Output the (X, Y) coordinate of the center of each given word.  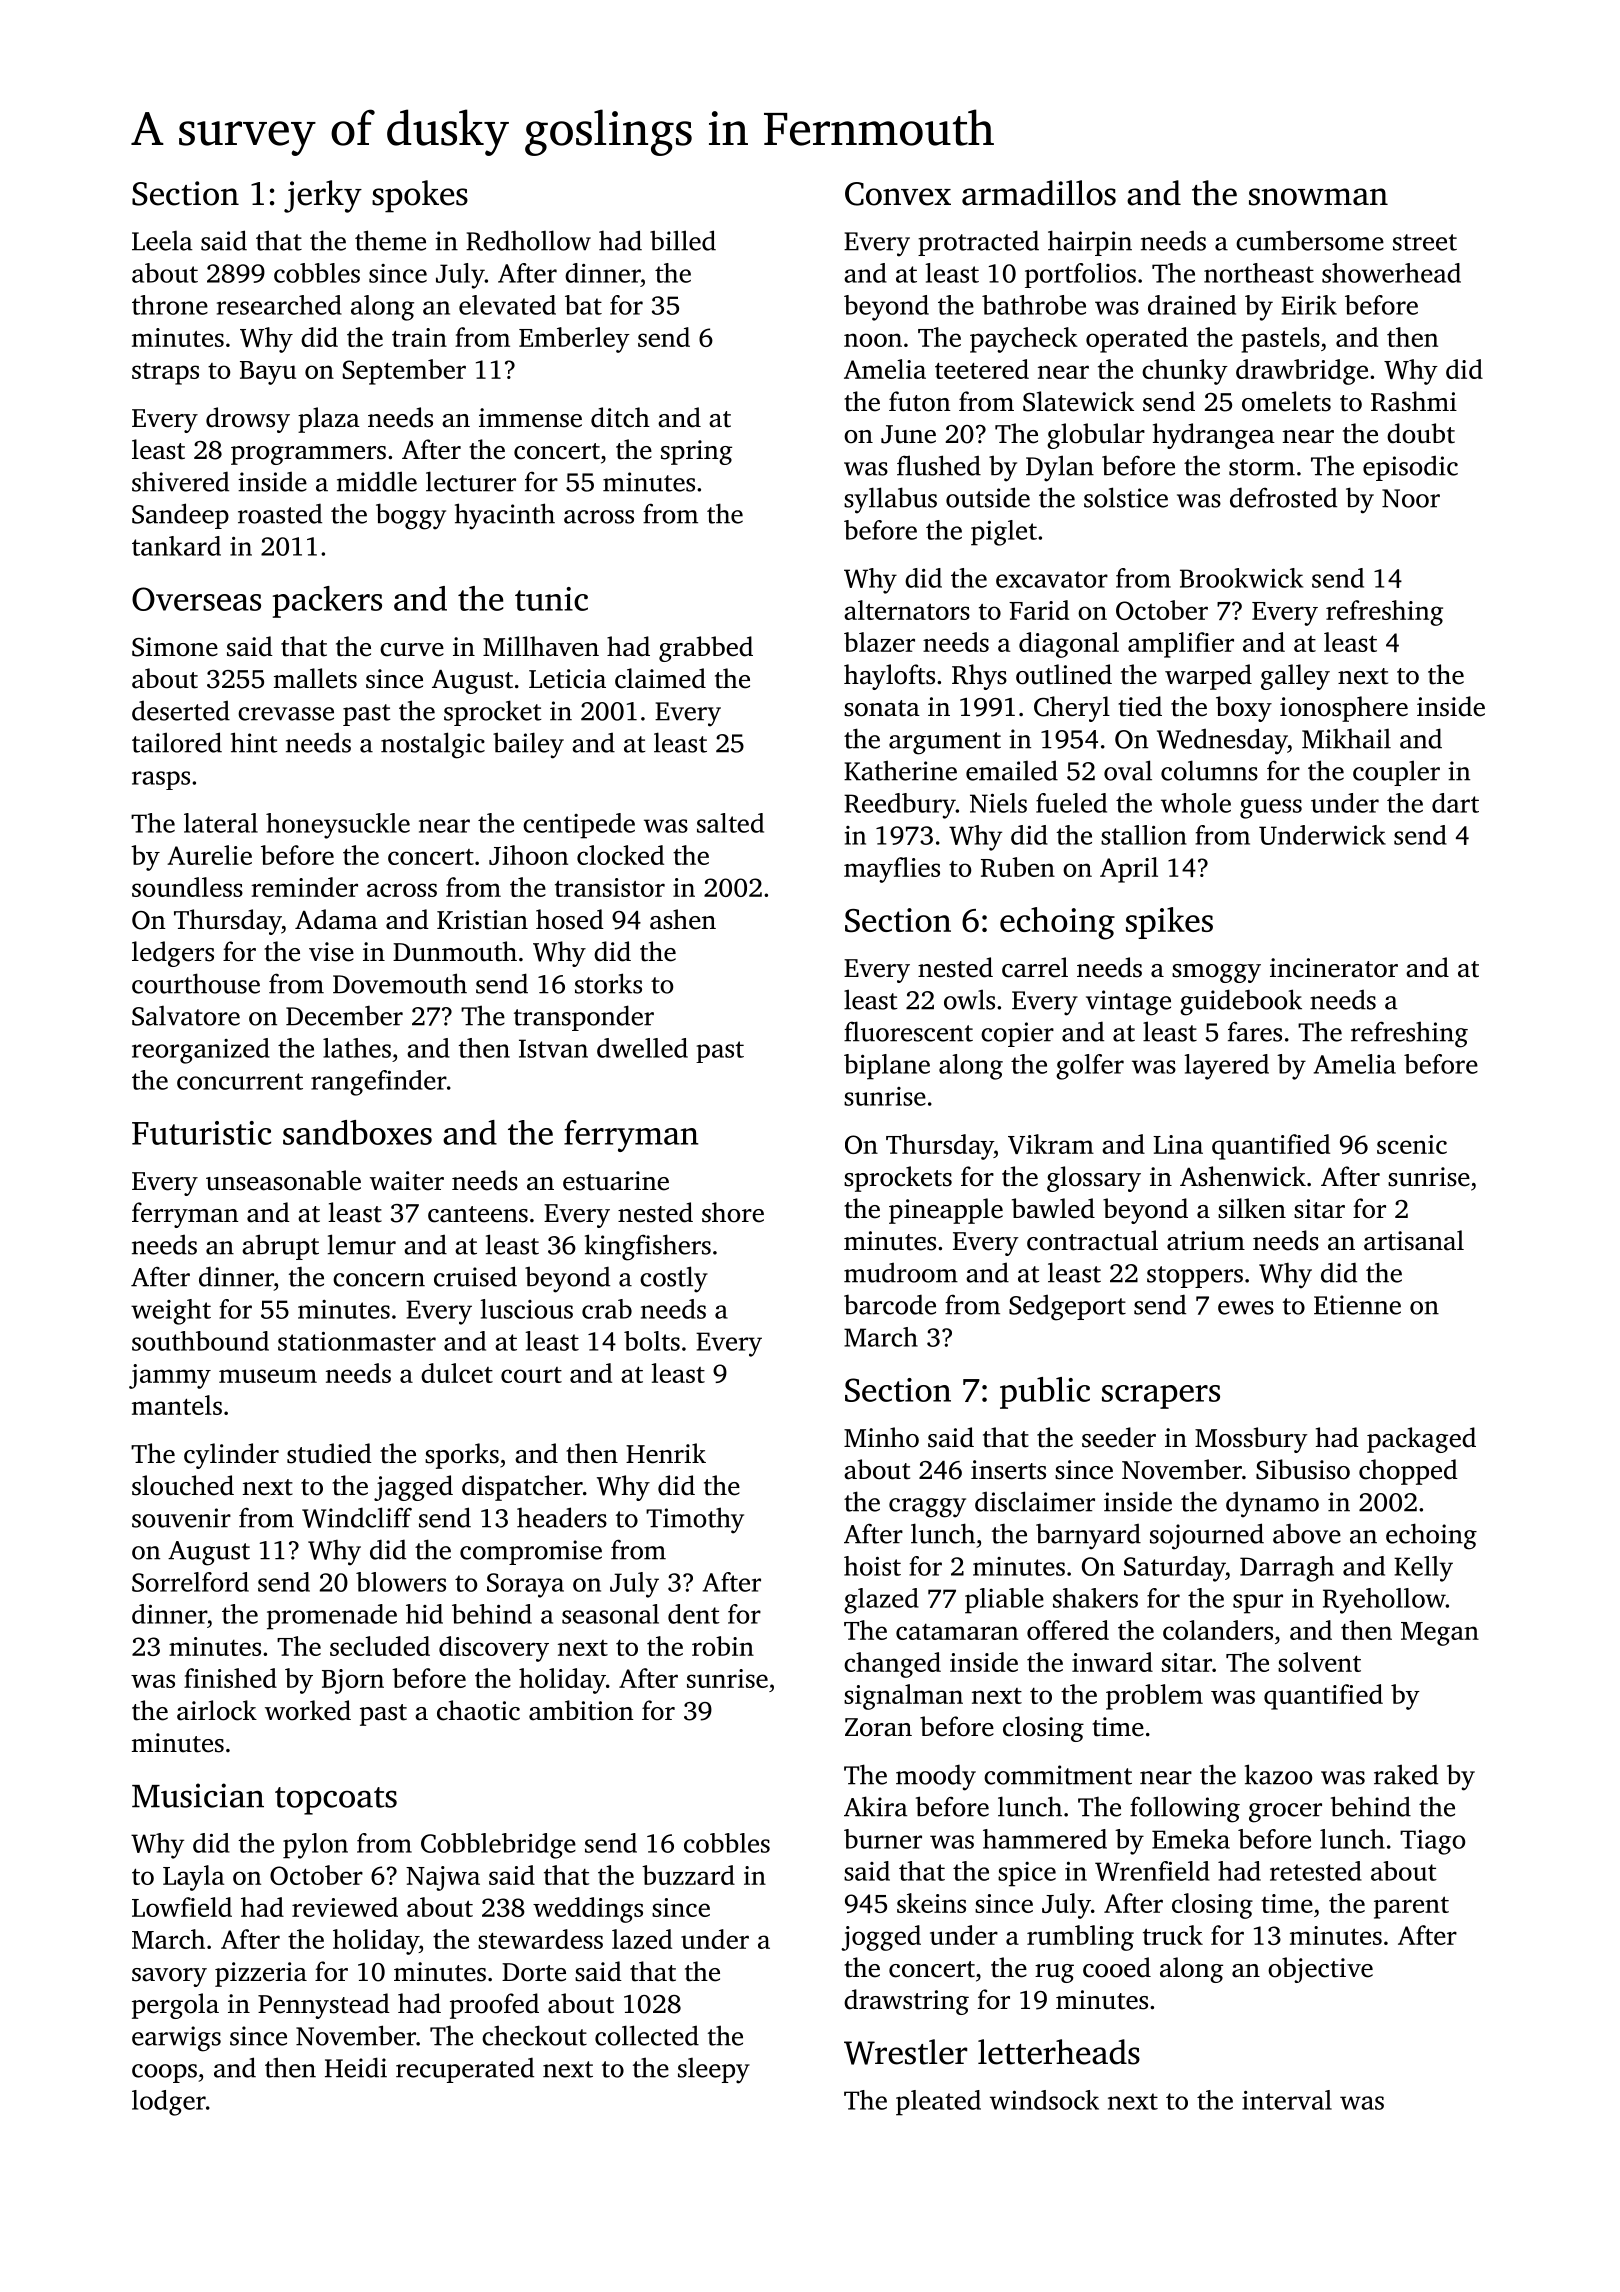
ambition (581, 1710)
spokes (420, 196)
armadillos (1039, 193)
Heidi (356, 2067)
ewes (1246, 1308)
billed (683, 240)
